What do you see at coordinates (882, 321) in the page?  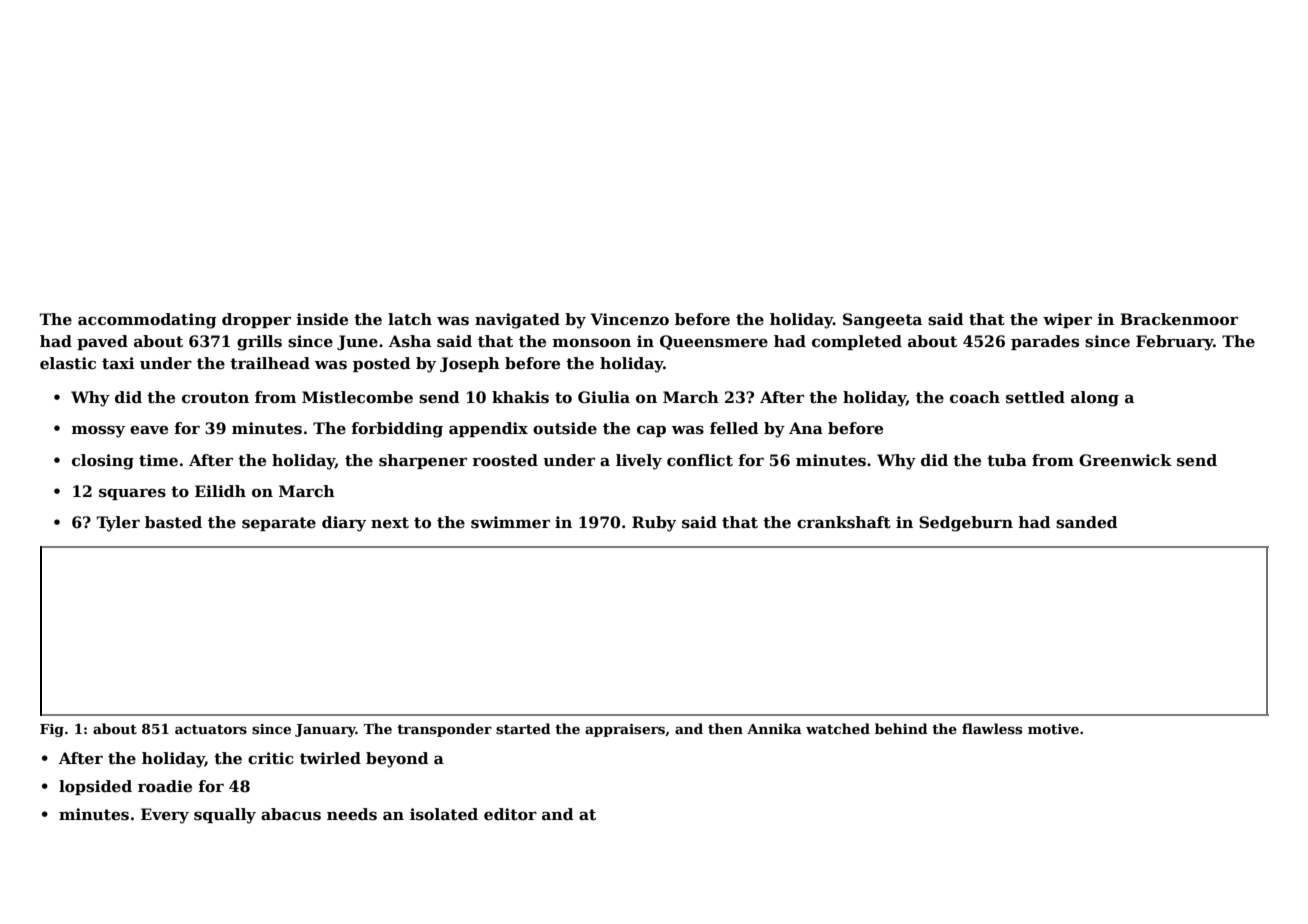 I see `Sangeeta` at bounding box center [882, 321].
